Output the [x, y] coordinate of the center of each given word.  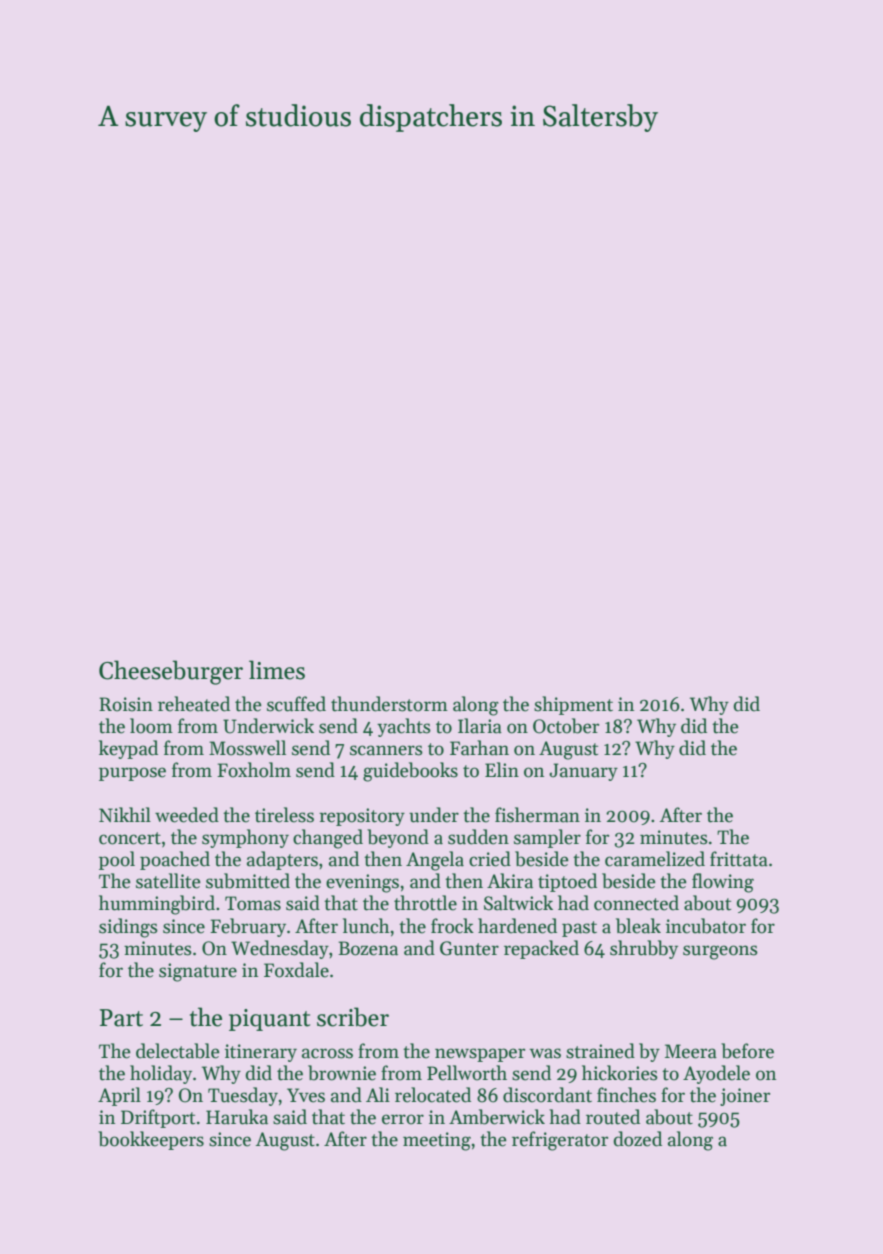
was [545, 1053]
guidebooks [410, 772]
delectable [178, 1051]
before [747, 1051]
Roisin [126, 704]
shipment [573, 705]
